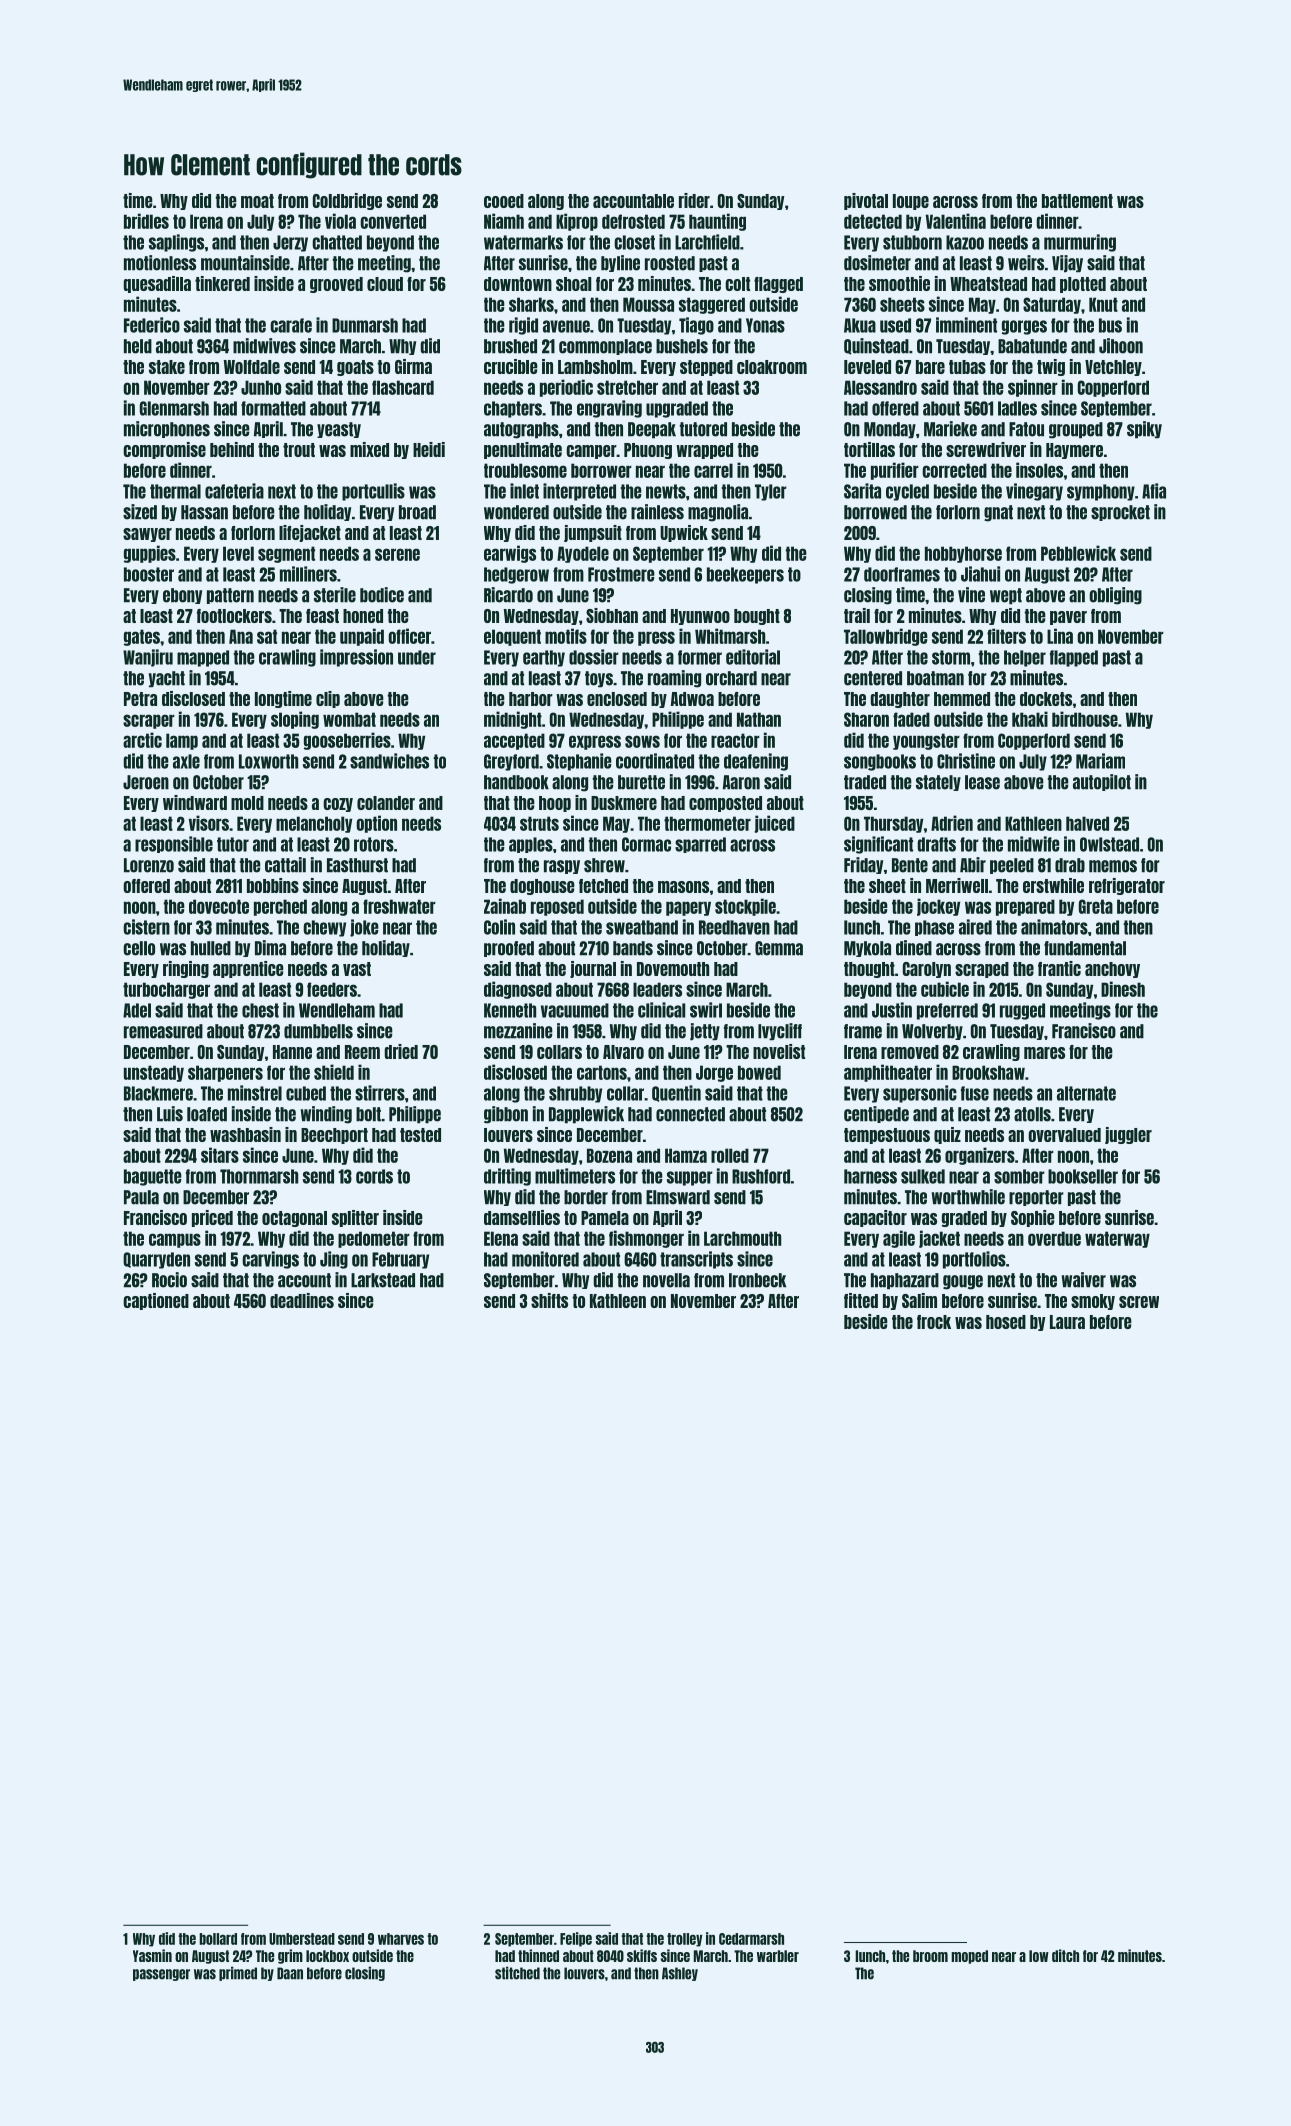 The image size is (1291, 2126). I want to click on cooed, so click(504, 201).
